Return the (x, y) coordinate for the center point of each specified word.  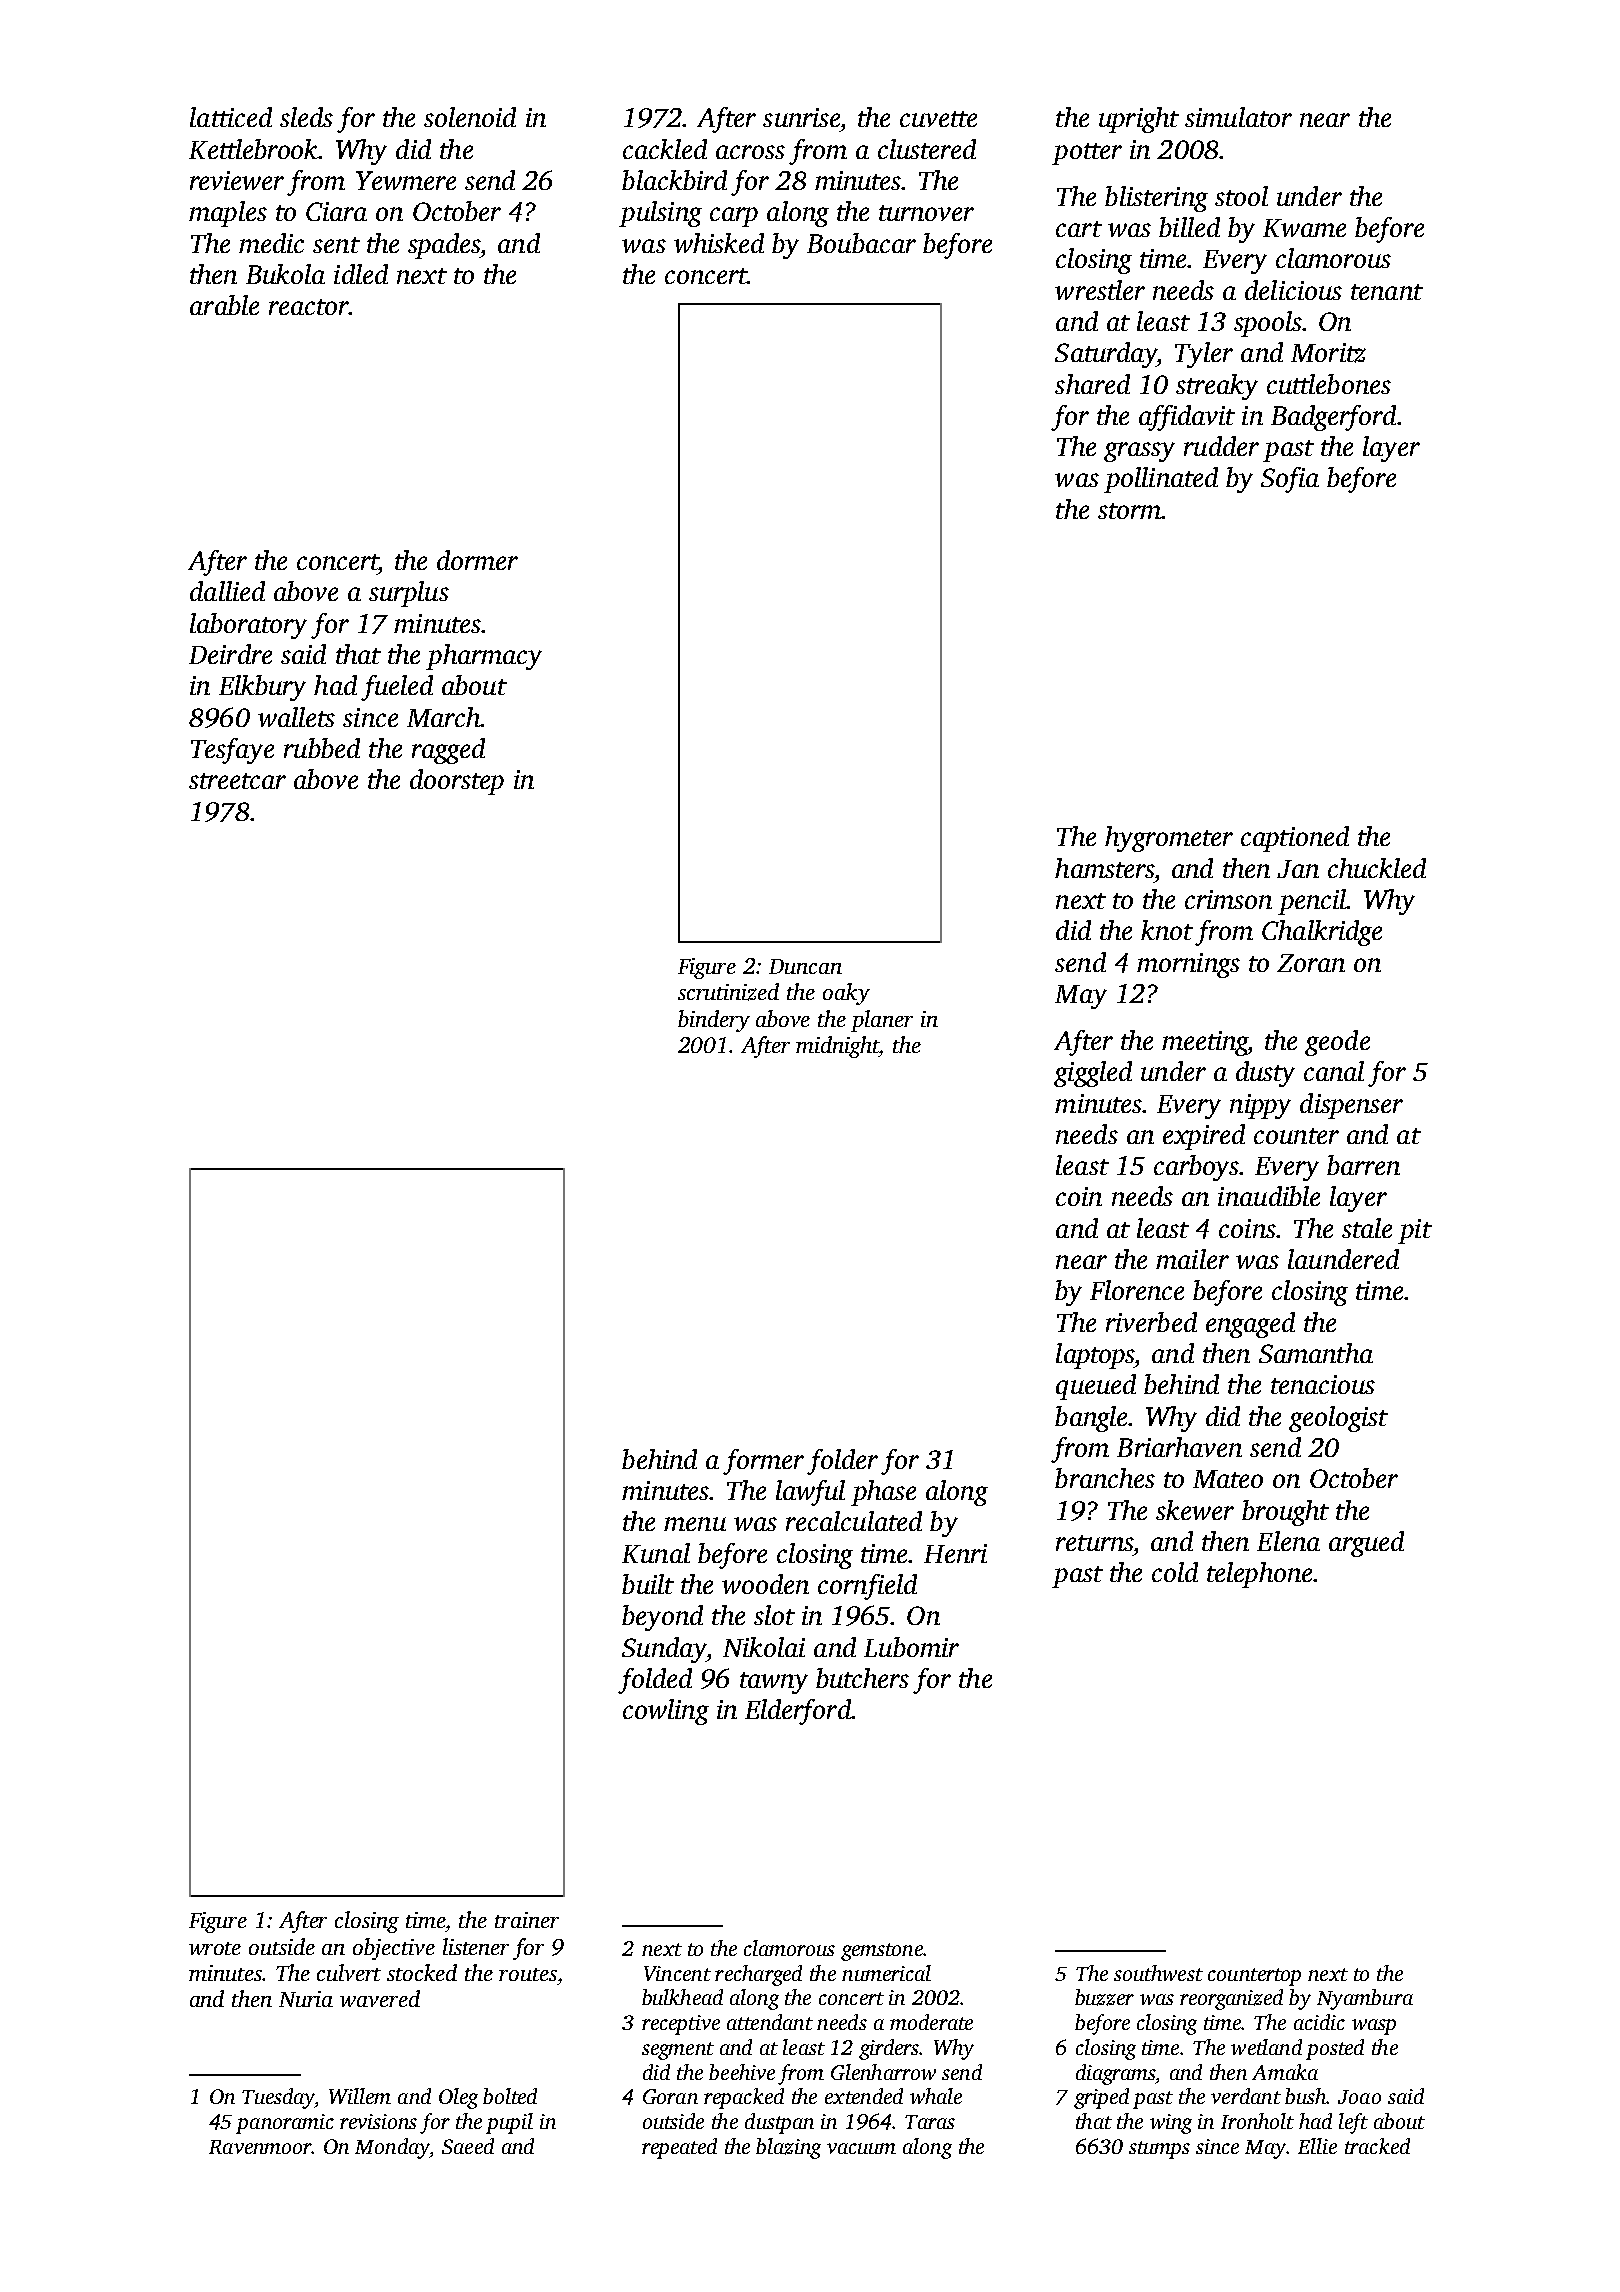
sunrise (801, 117)
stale (1367, 1228)
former (763, 1462)
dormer (477, 560)
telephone (1259, 1575)
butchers (862, 1678)
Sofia (1290, 480)
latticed (231, 117)
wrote (215, 1948)
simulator (1238, 117)
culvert (349, 1972)
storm (1129, 511)
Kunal (656, 1553)
